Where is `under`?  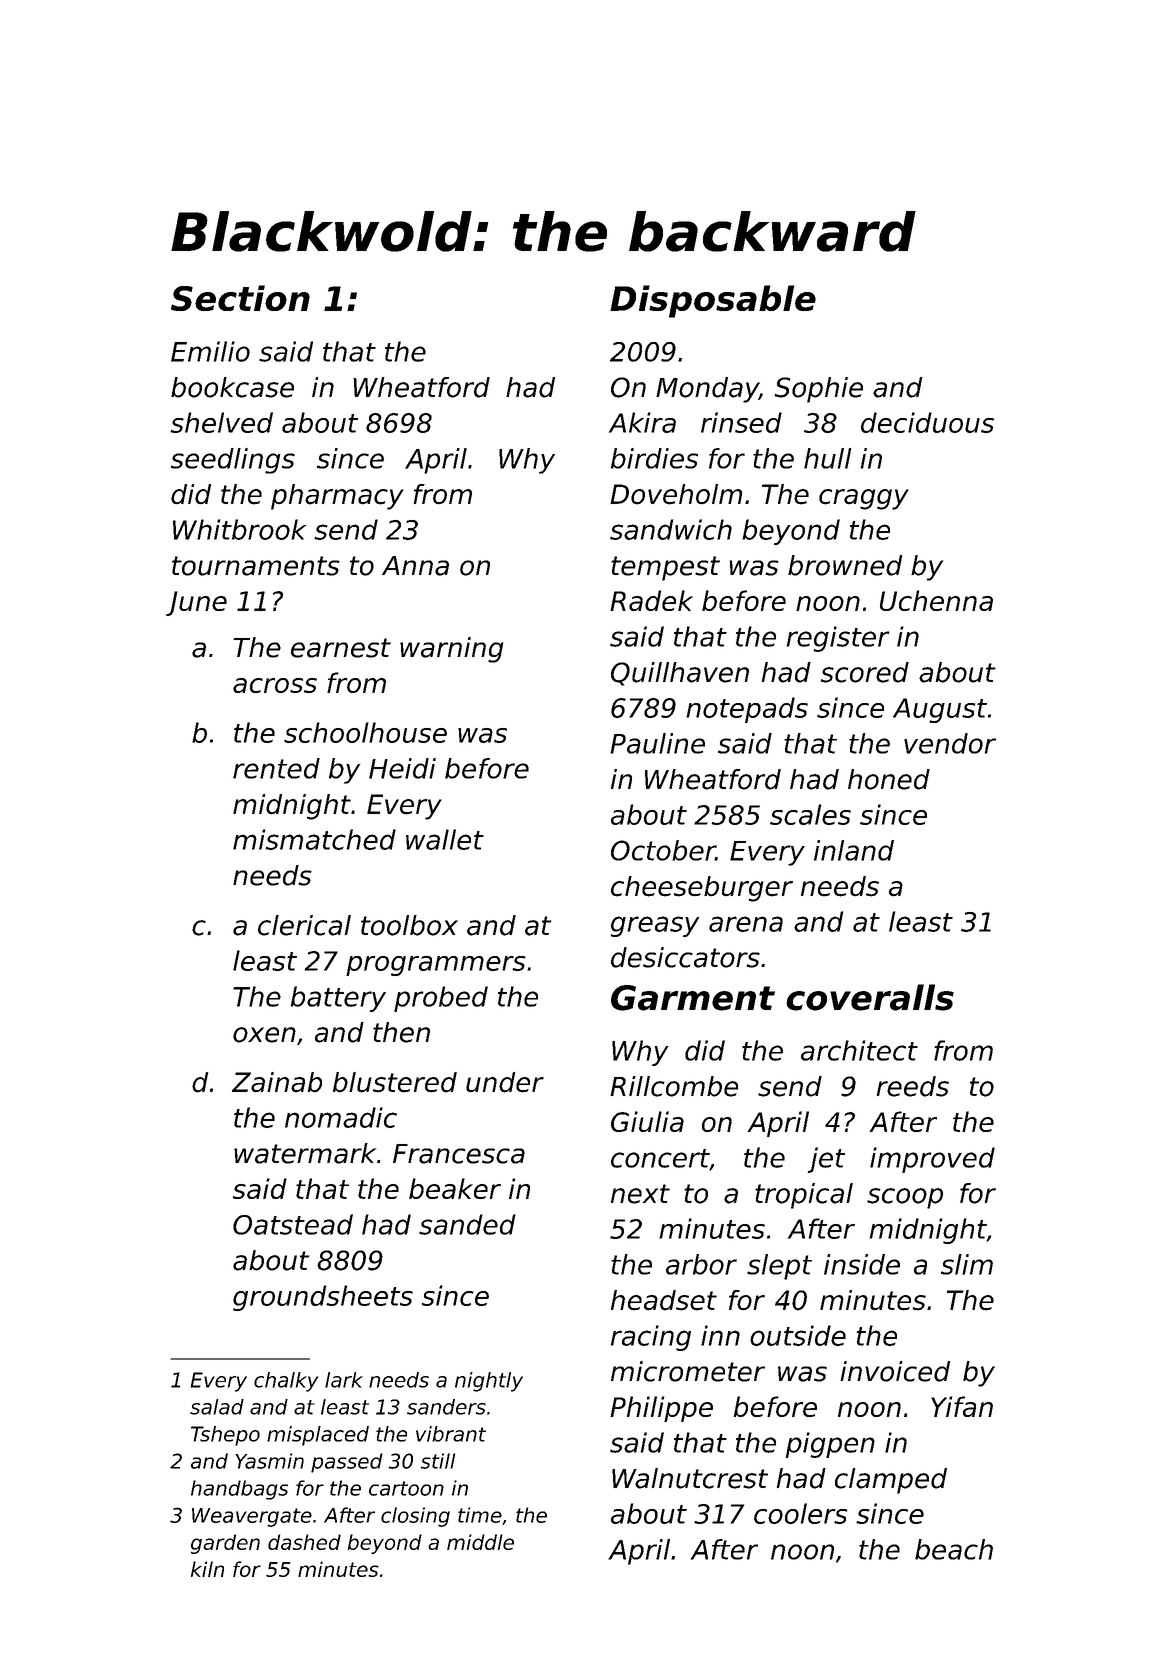
under is located at coordinates (505, 1082).
